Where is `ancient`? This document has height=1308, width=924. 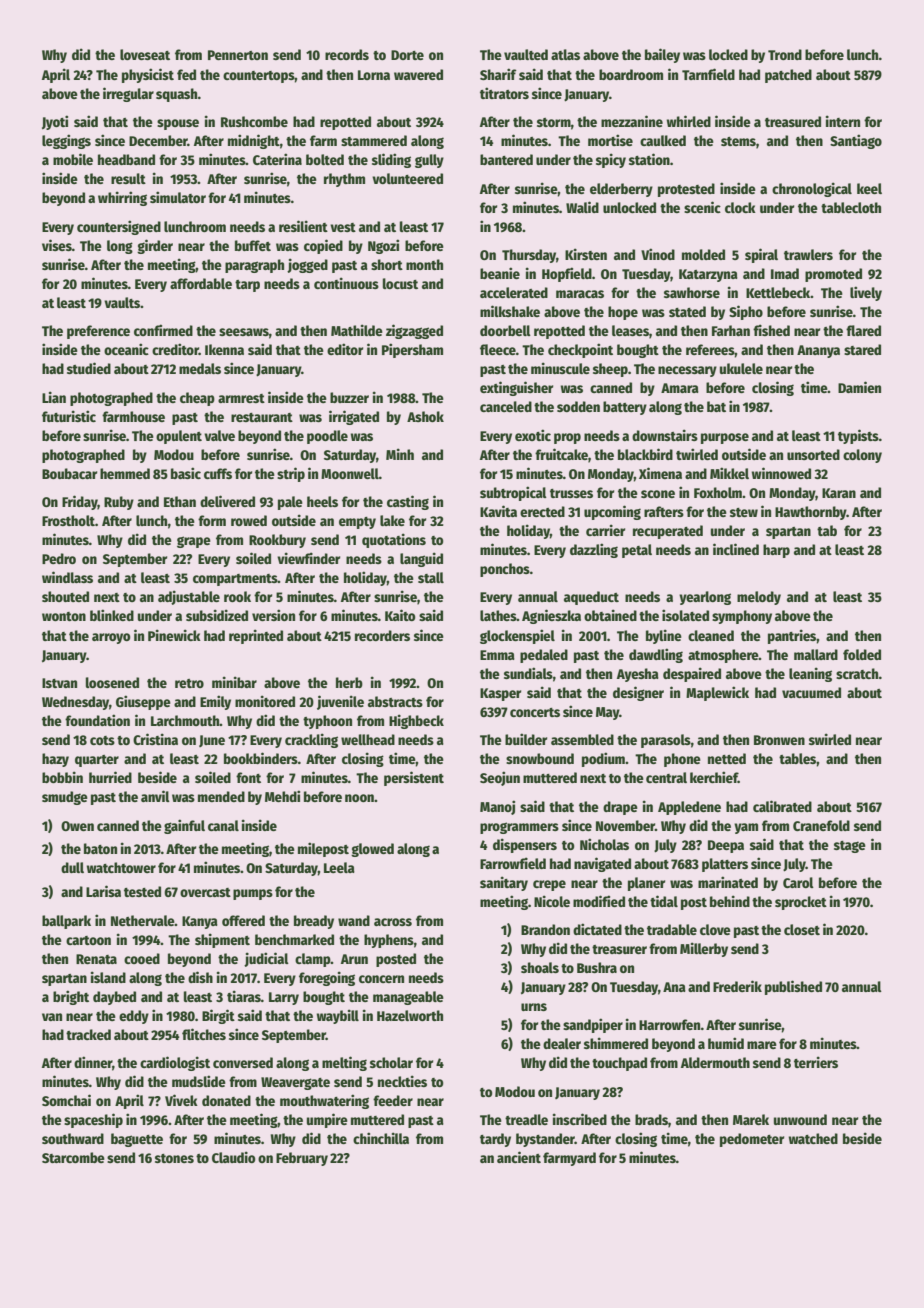
ancient is located at coordinates (519, 1157).
